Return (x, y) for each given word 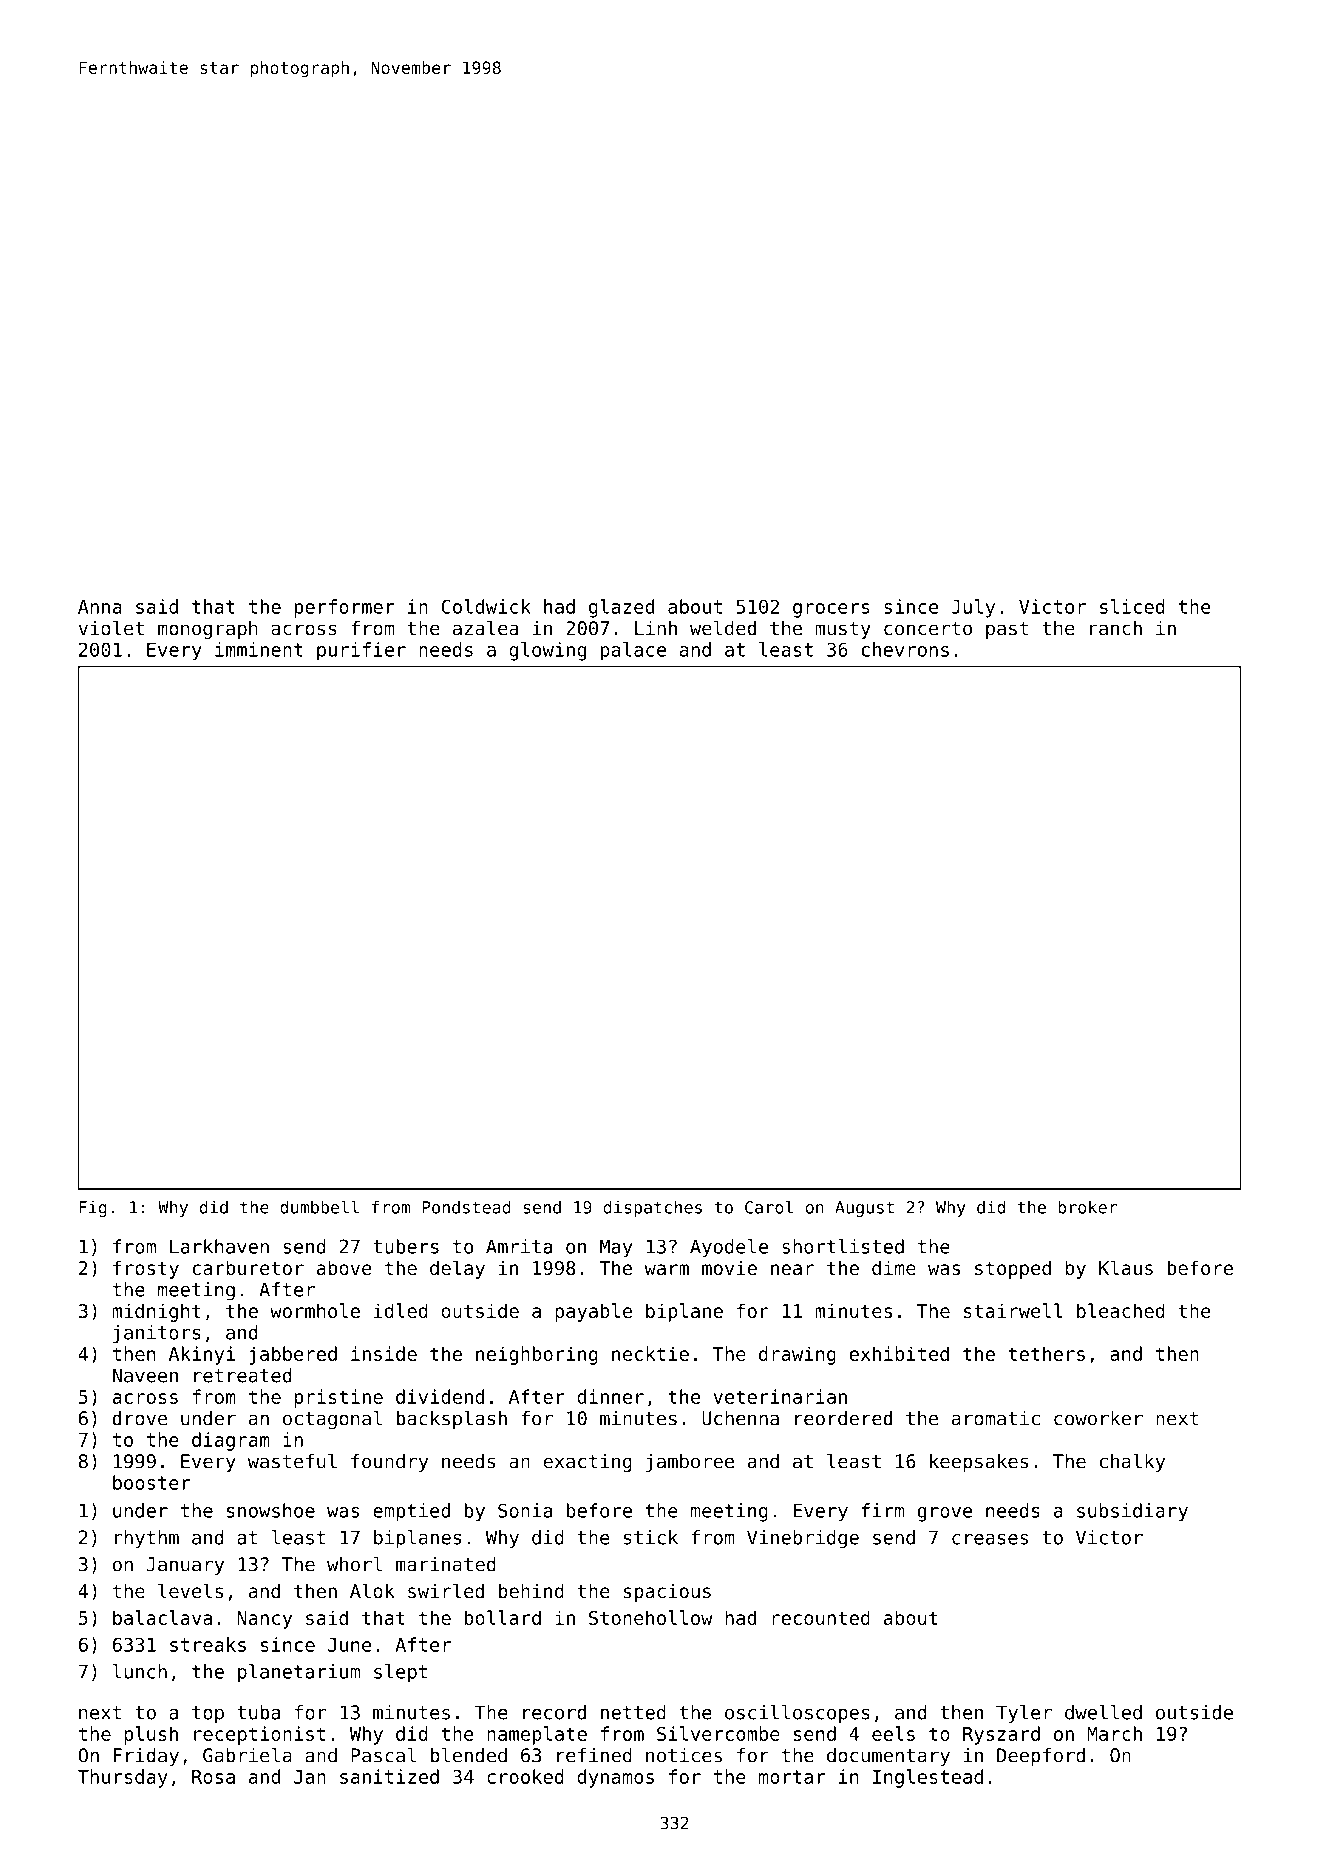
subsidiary (1132, 1512)
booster (152, 1482)
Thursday (123, 1778)
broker (1087, 1207)
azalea (485, 628)
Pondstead (466, 1207)
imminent (259, 649)
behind (531, 1591)
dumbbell (319, 1207)
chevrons (905, 649)
